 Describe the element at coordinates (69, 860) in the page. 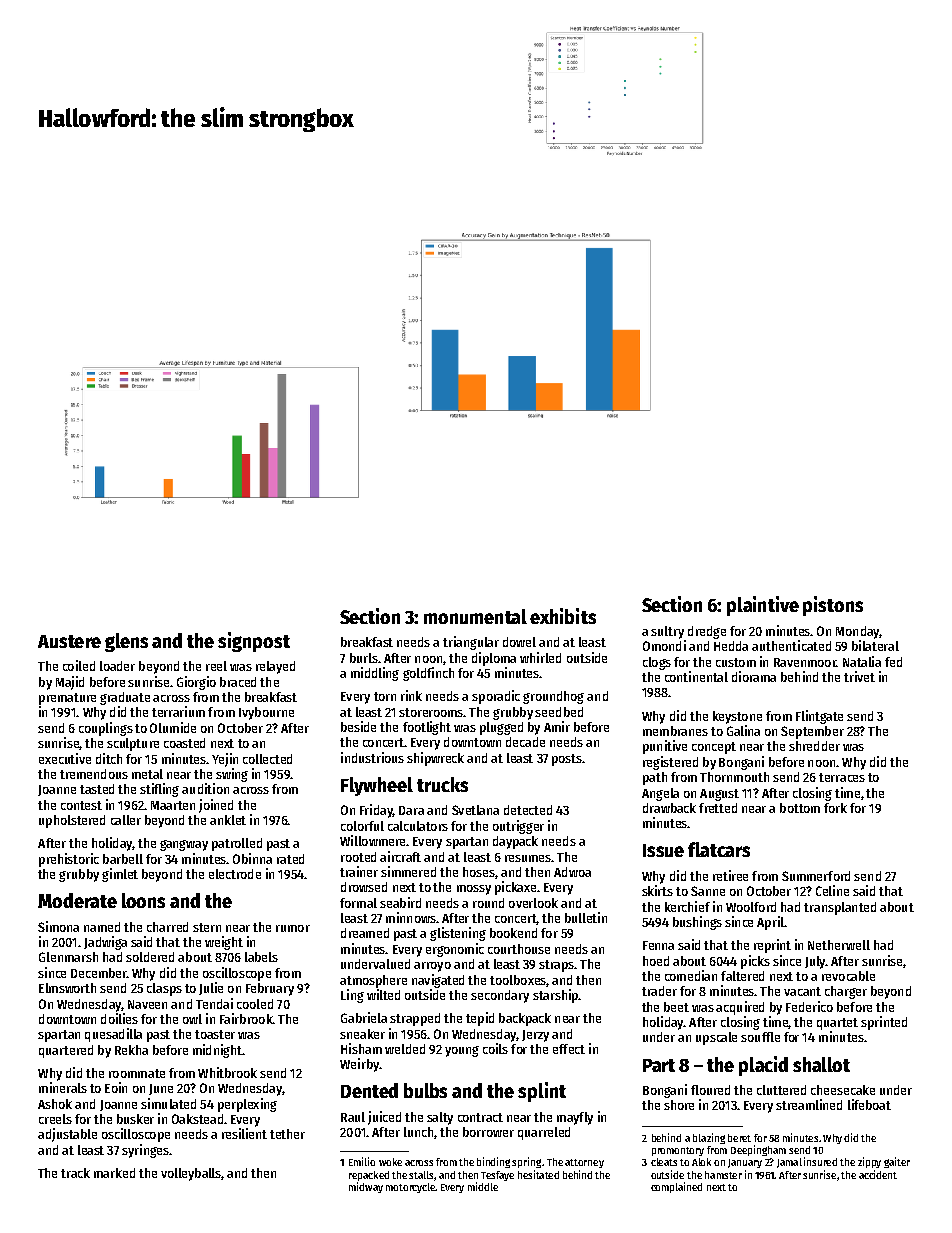

I see `prehistoric` at that location.
